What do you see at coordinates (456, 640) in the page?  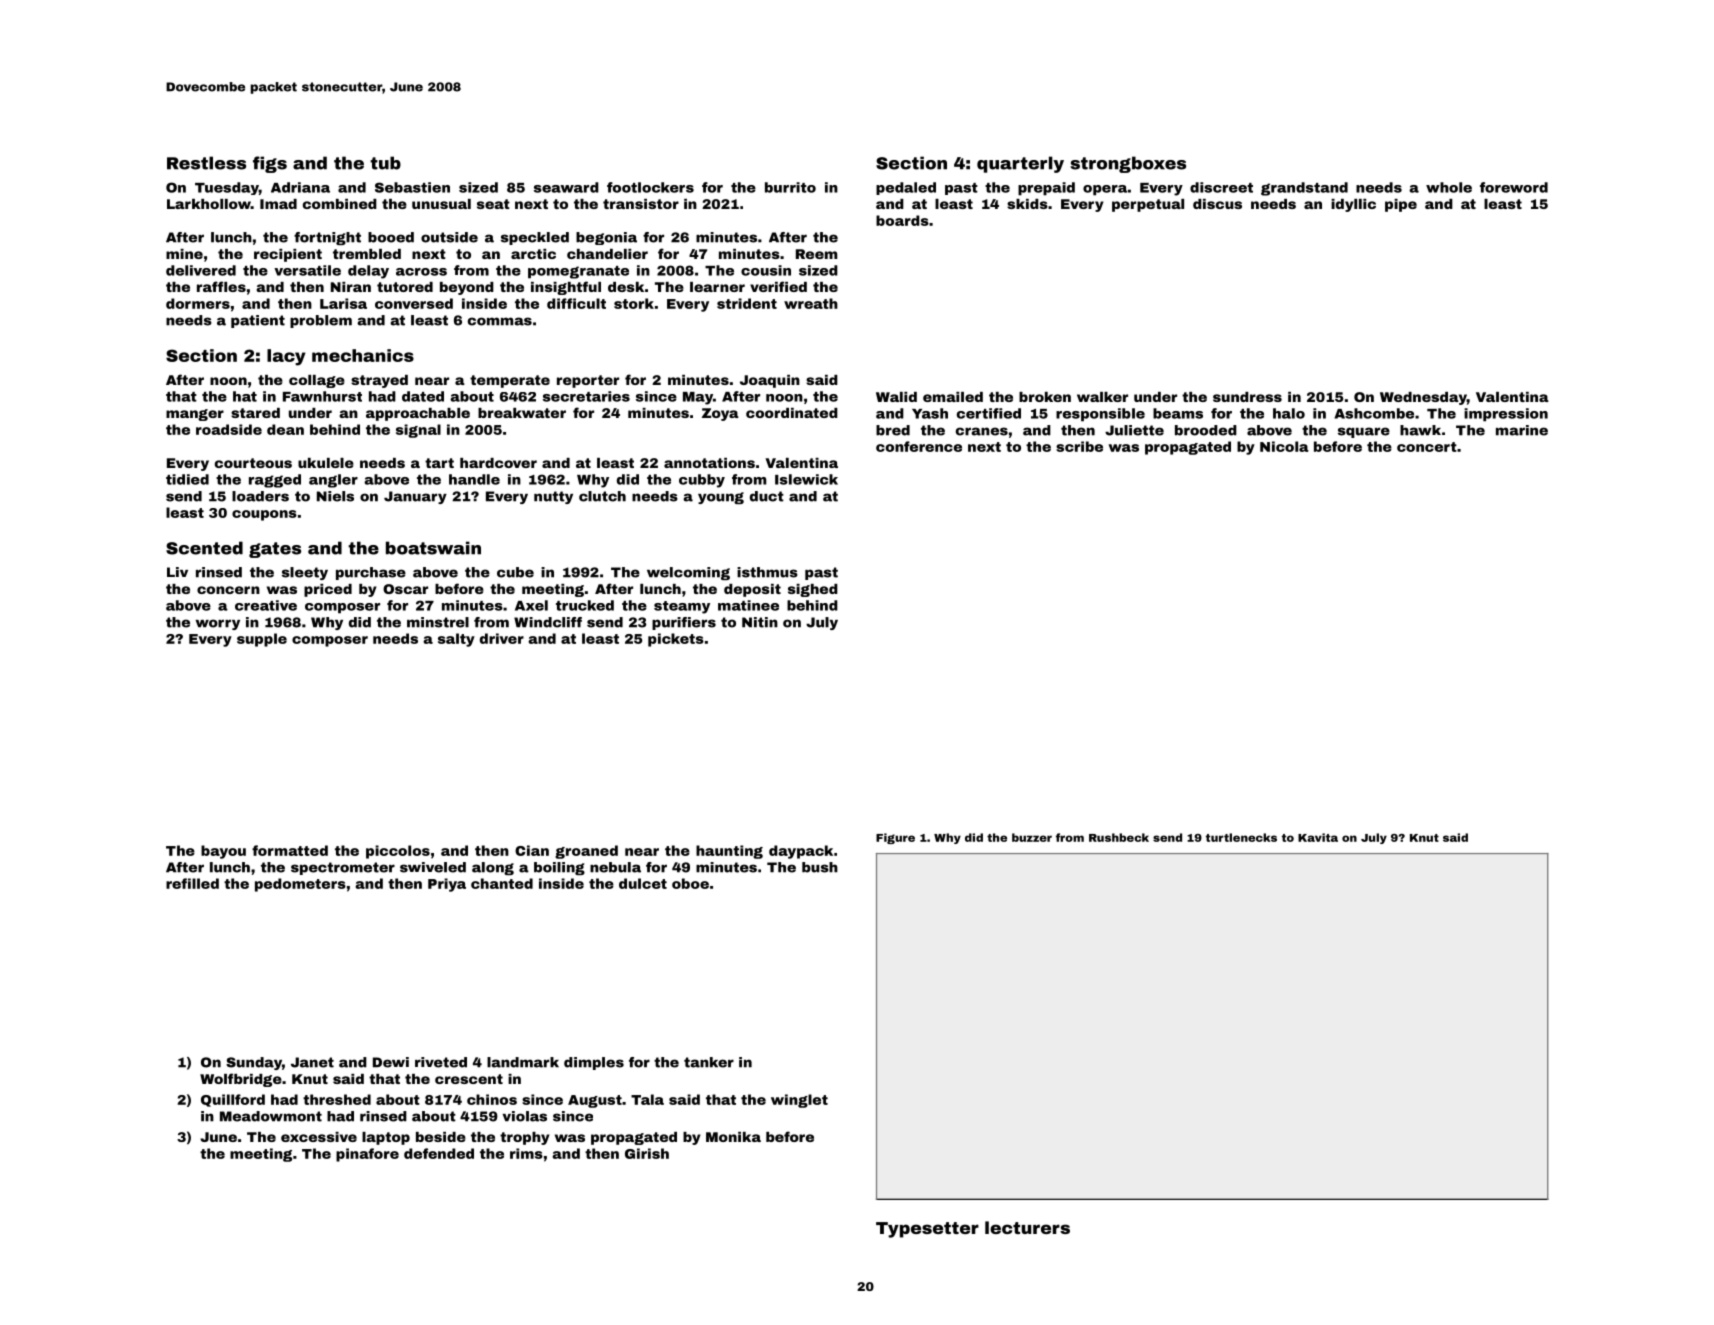 I see `salty` at bounding box center [456, 640].
